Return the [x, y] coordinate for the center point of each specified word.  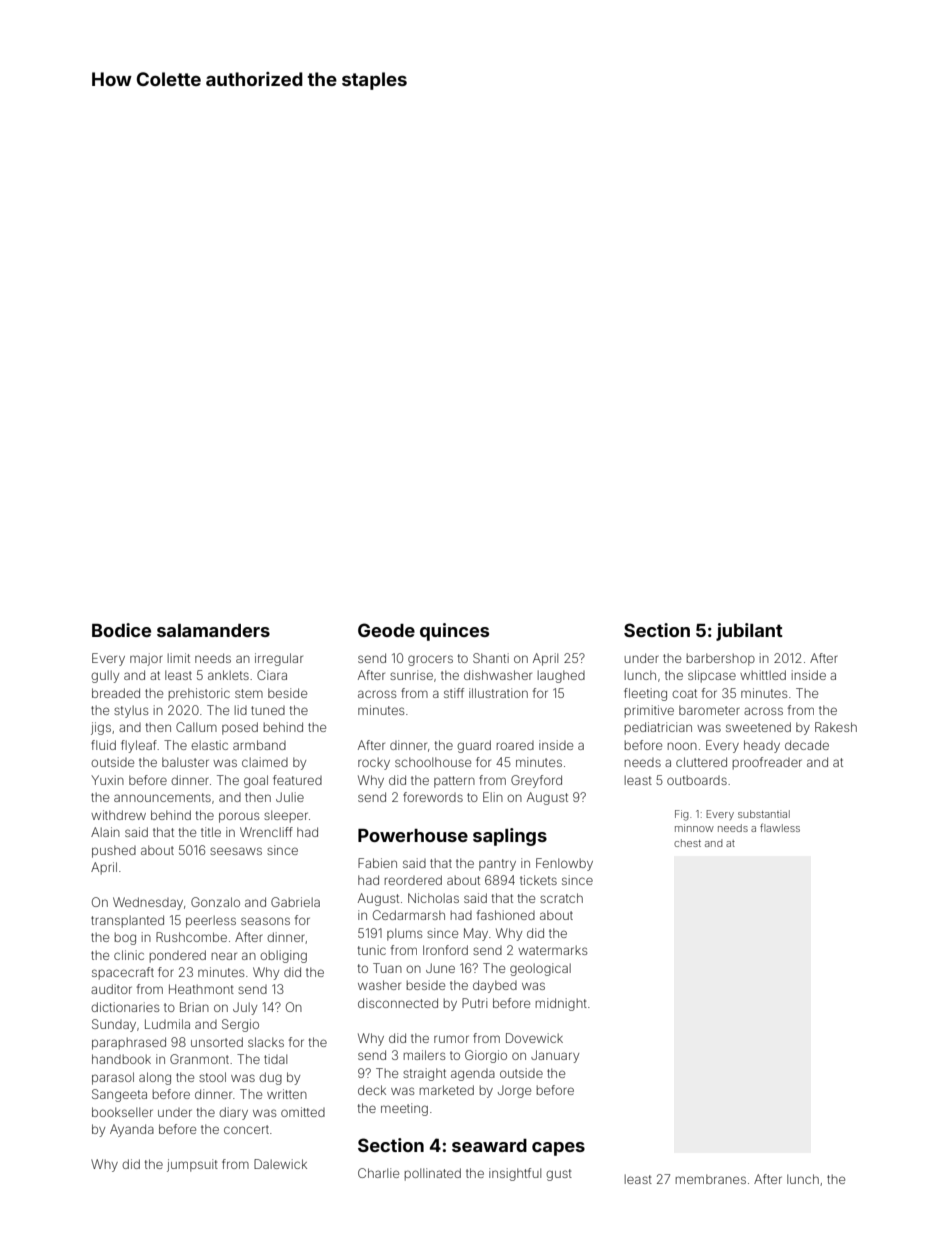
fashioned [506, 915]
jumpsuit [192, 1165]
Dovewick [534, 1038]
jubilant [749, 632]
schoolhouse [433, 762]
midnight [561, 1004]
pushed [114, 851]
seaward [489, 1145]
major [146, 659]
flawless [780, 827]
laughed [561, 676]
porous [239, 817]
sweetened [758, 727]
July [245, 1008]
